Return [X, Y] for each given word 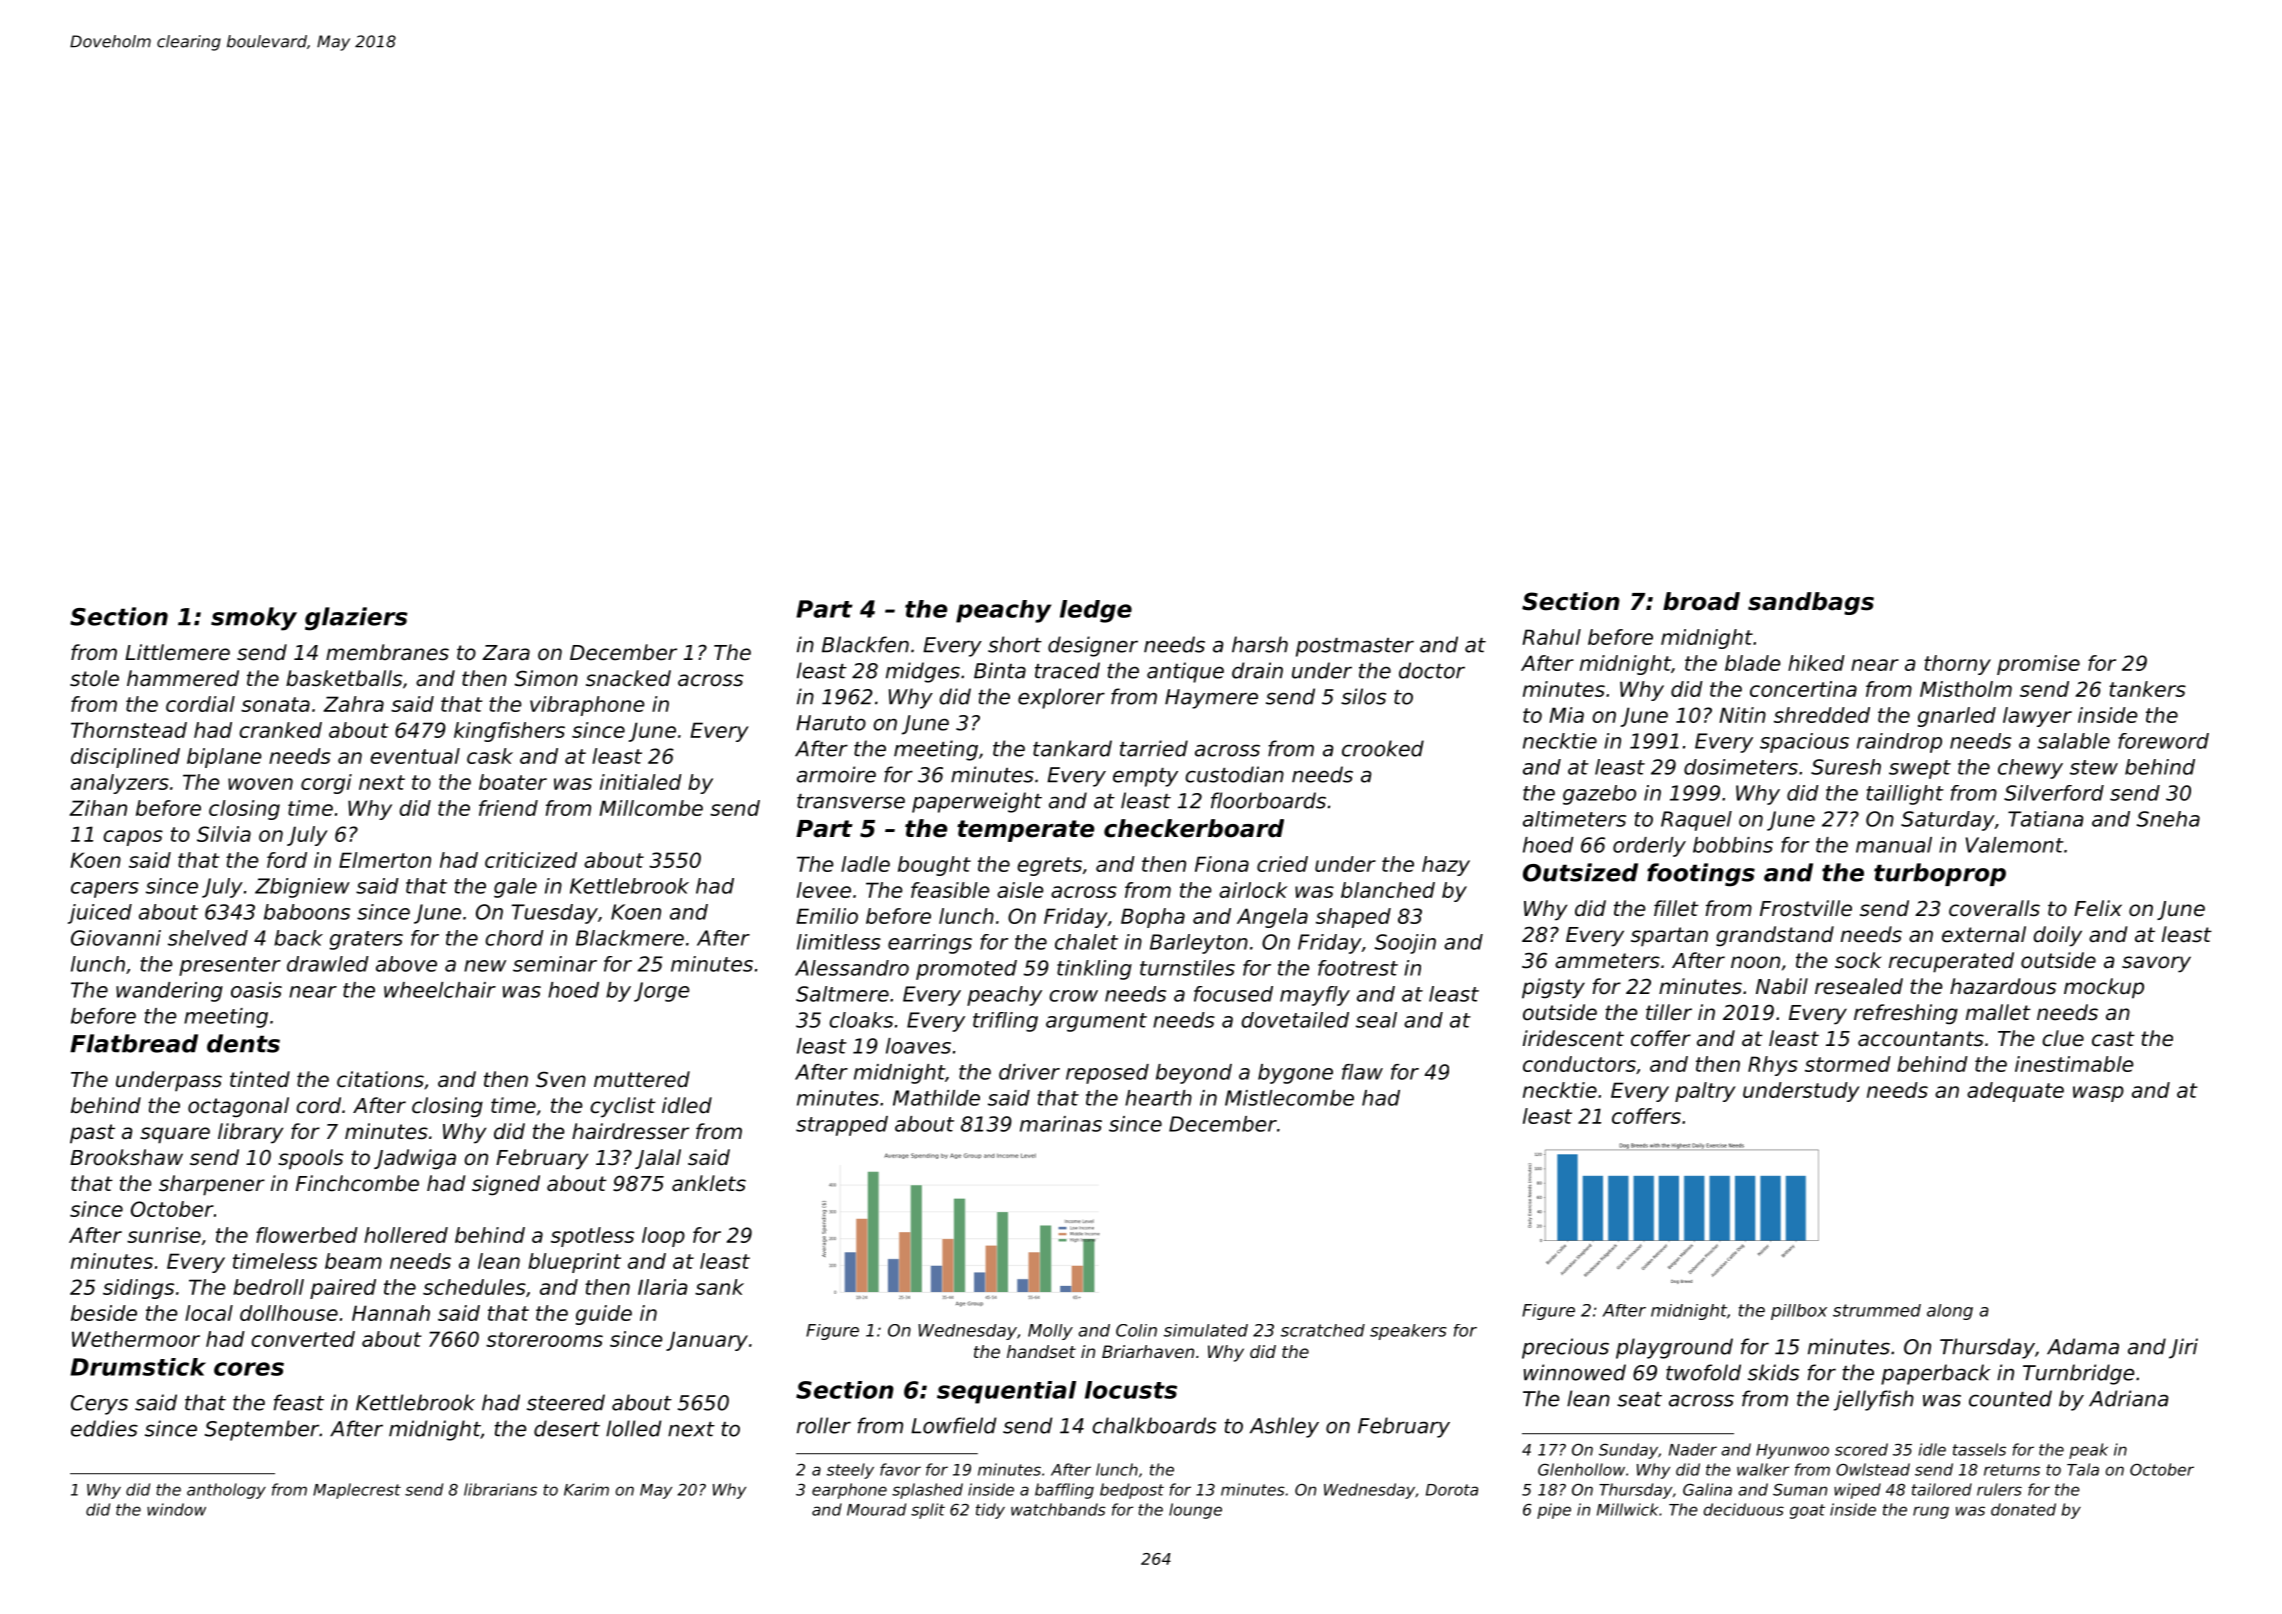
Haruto [831, 723]
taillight [1905, 795]
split [928, 1511]
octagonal [238, 1107]
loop [663, 1237]
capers [105, 890]
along [1950, 1312]
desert [567, 1428]
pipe [1554, 1511]
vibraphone [587, 706]
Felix [2098, 908]
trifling [1005, 1022]
